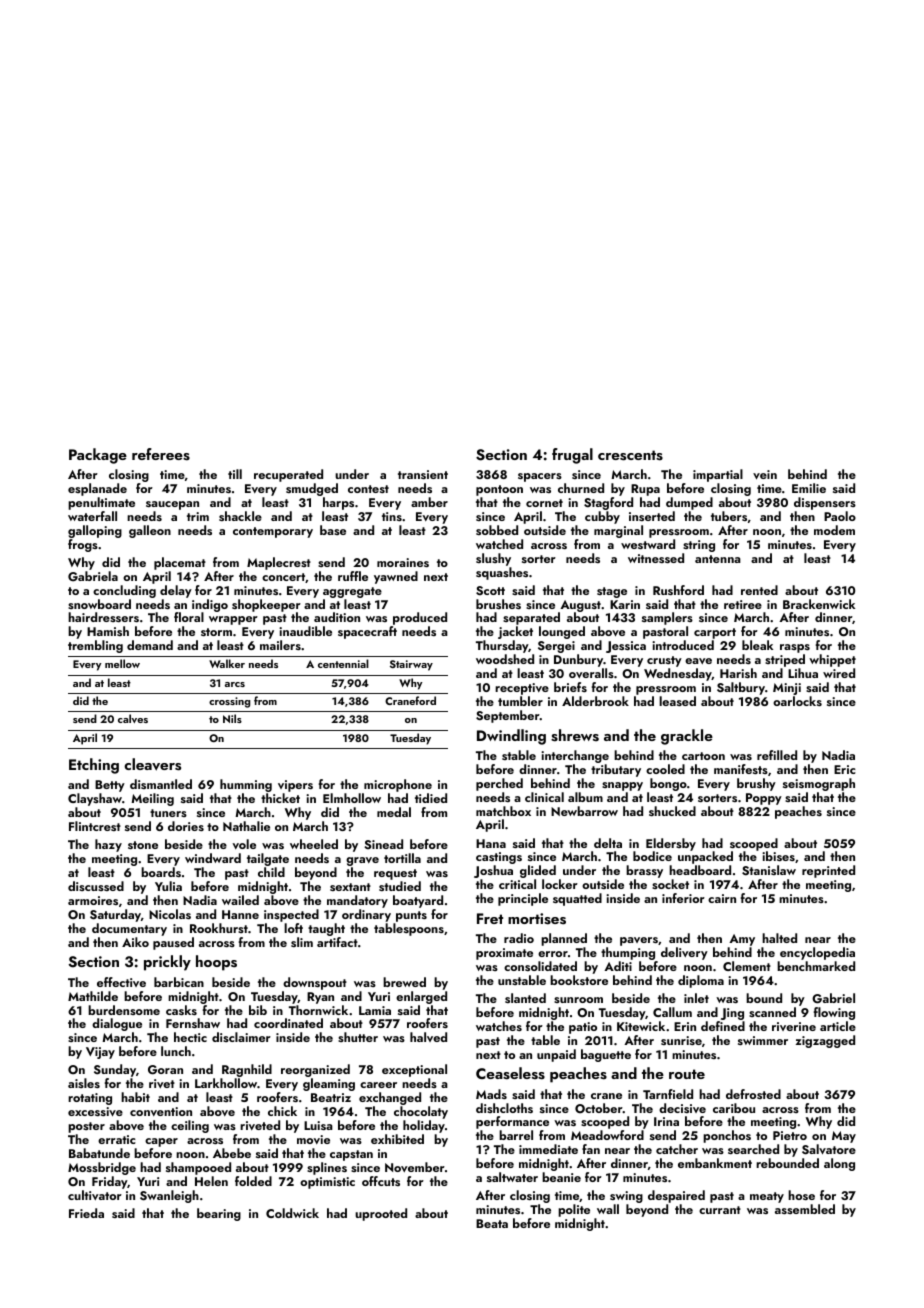  Describe the element at coordinates (86, 1213) in the screenshot. I see `Frieda` at that location.
